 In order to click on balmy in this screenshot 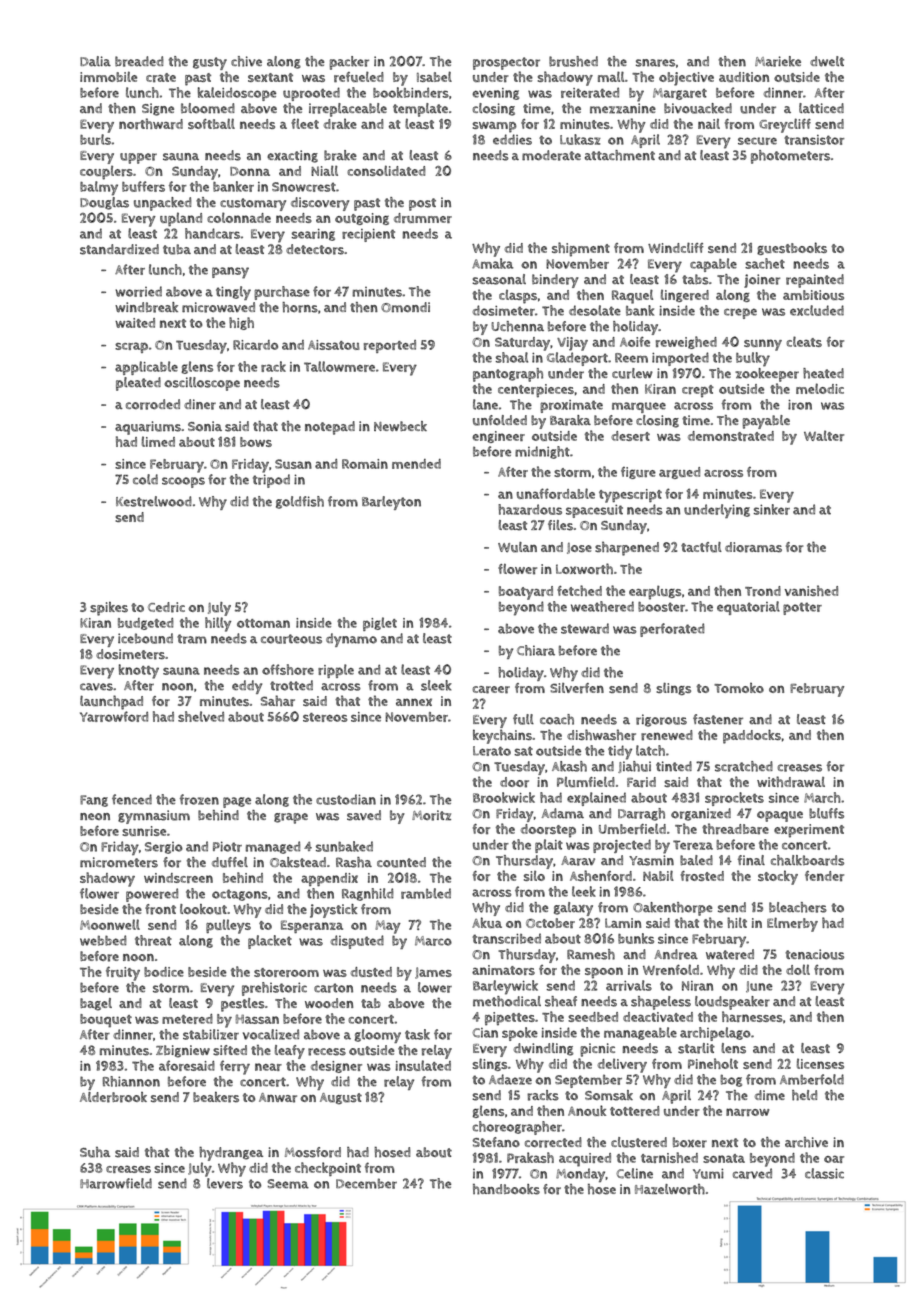, I will do `click(99, 188)`.
